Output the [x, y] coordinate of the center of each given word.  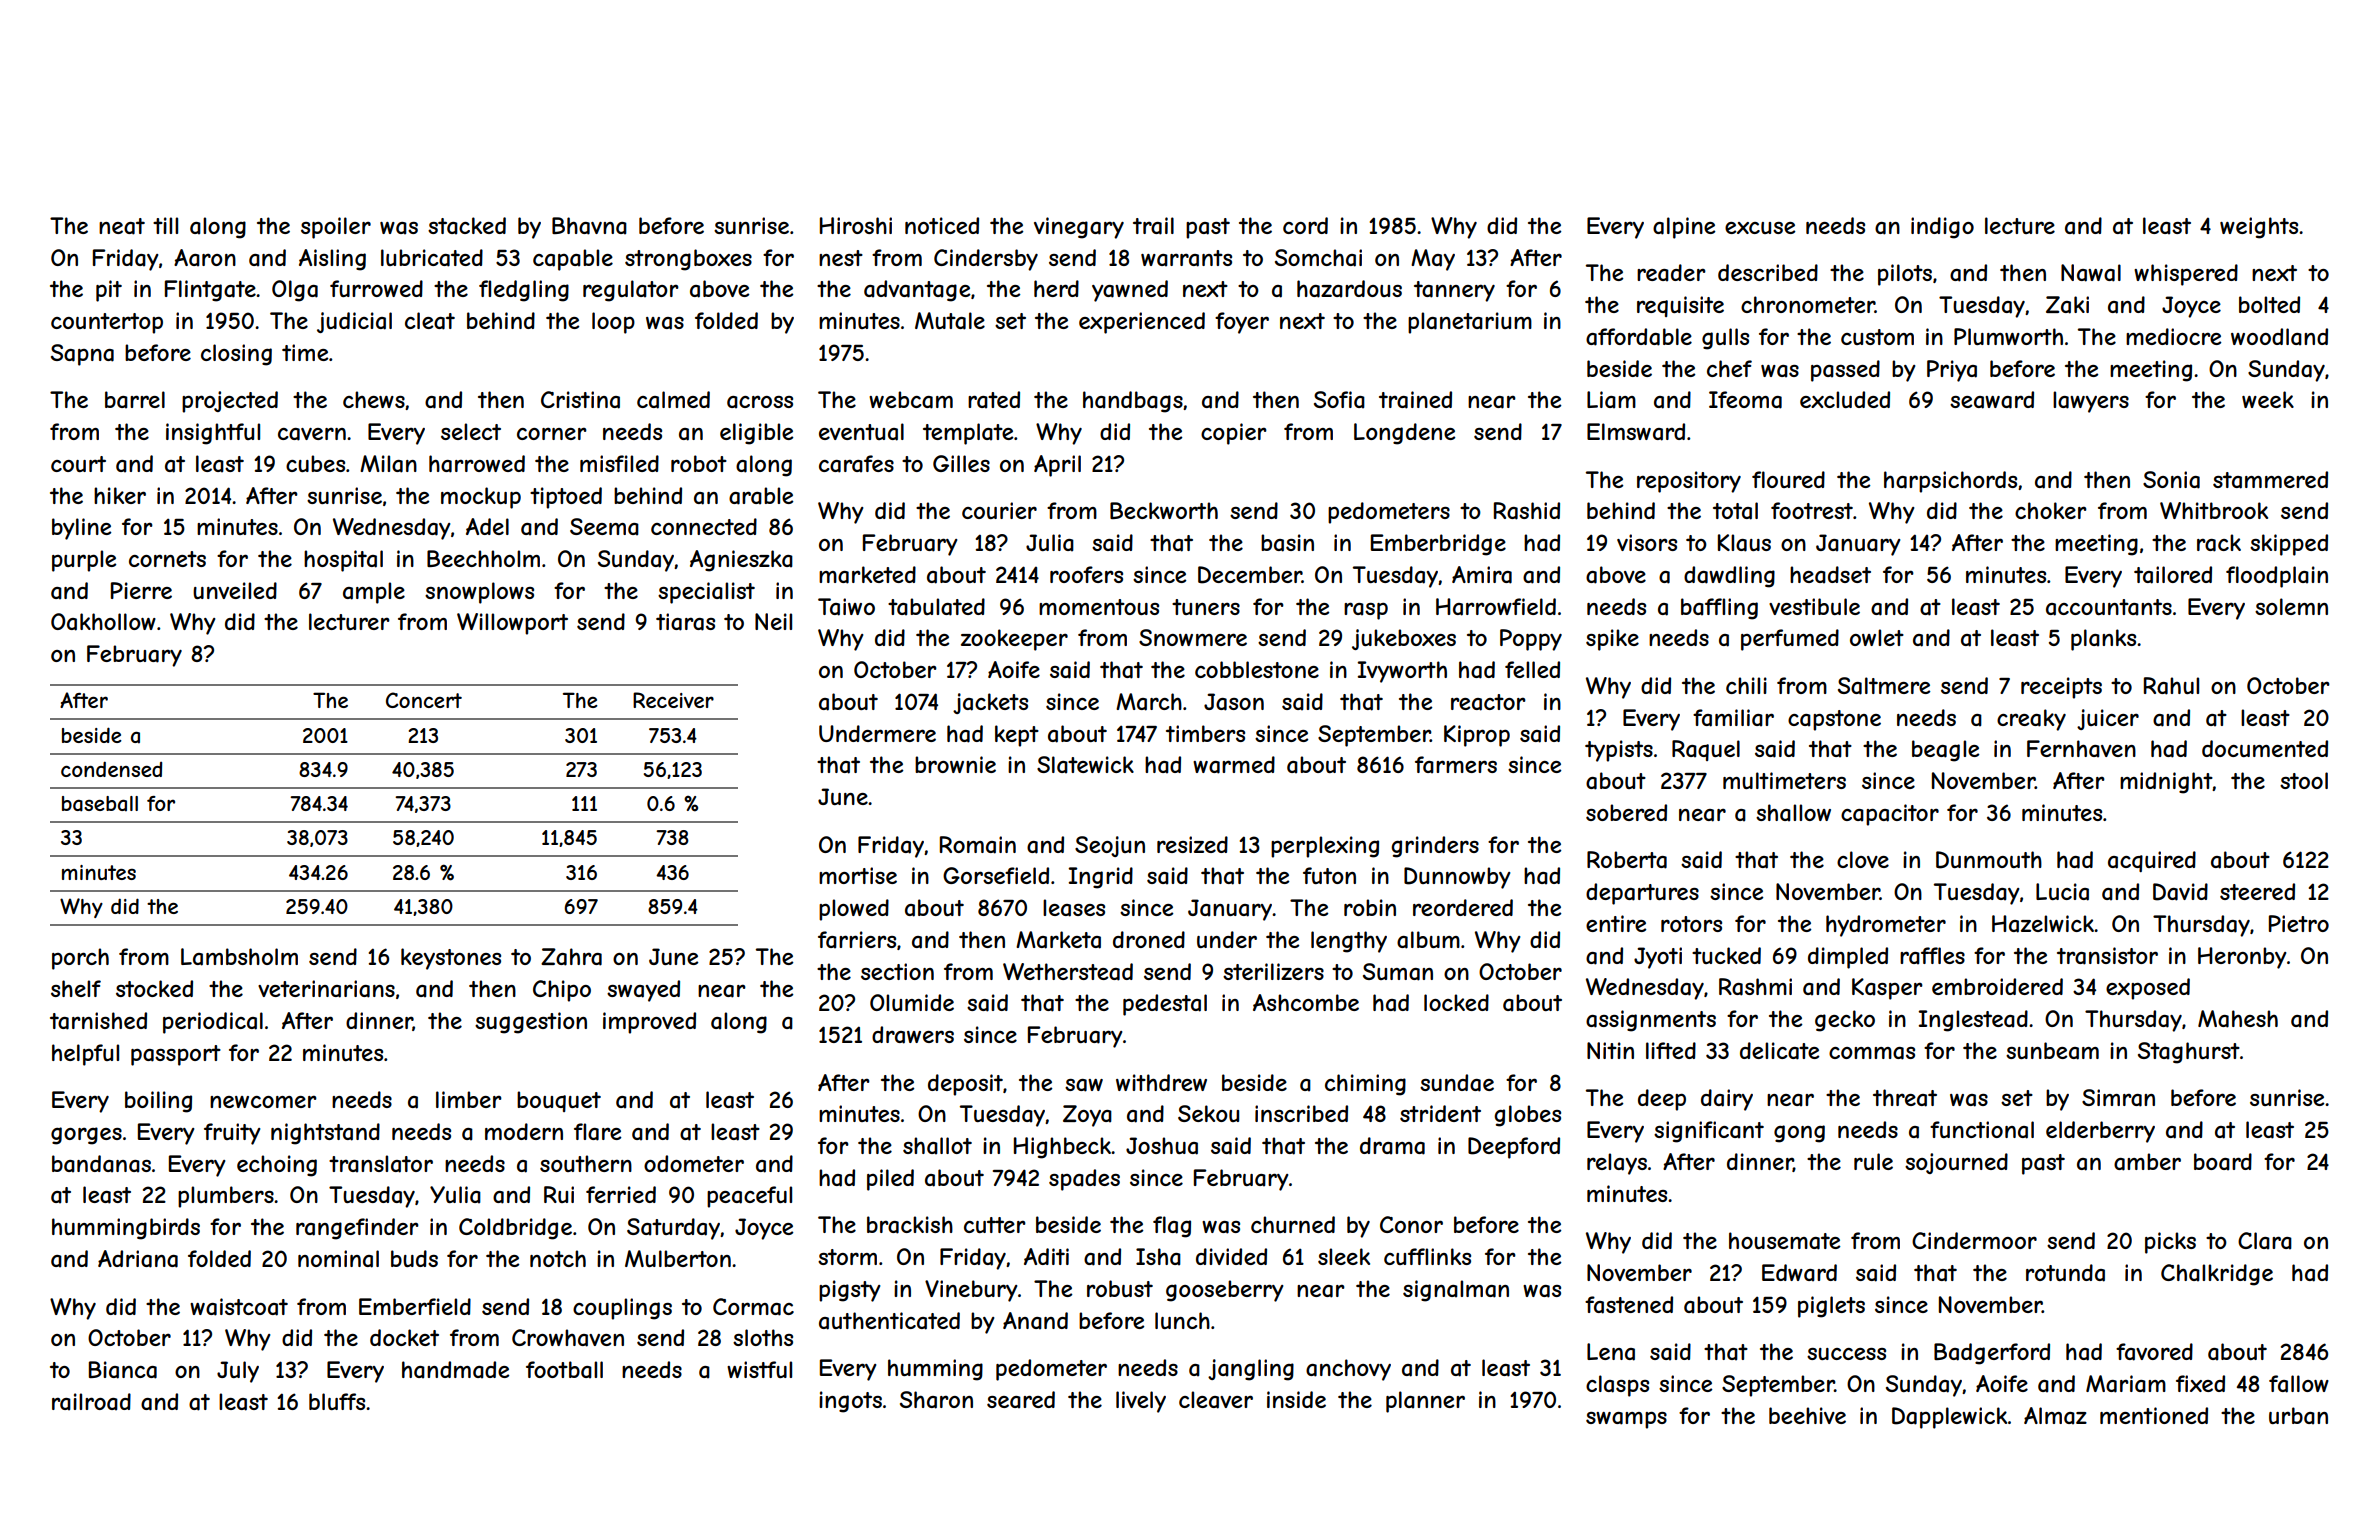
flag [1172, 1227]
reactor [1488, 702]
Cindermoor [1974, 1240]
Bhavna [589, 226]
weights [2259, 228]
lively [1141, 1402]
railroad [91, 1402]
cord [1305, 225]
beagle [1945, 751]
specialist [706, 593]
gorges [86, 1136]
